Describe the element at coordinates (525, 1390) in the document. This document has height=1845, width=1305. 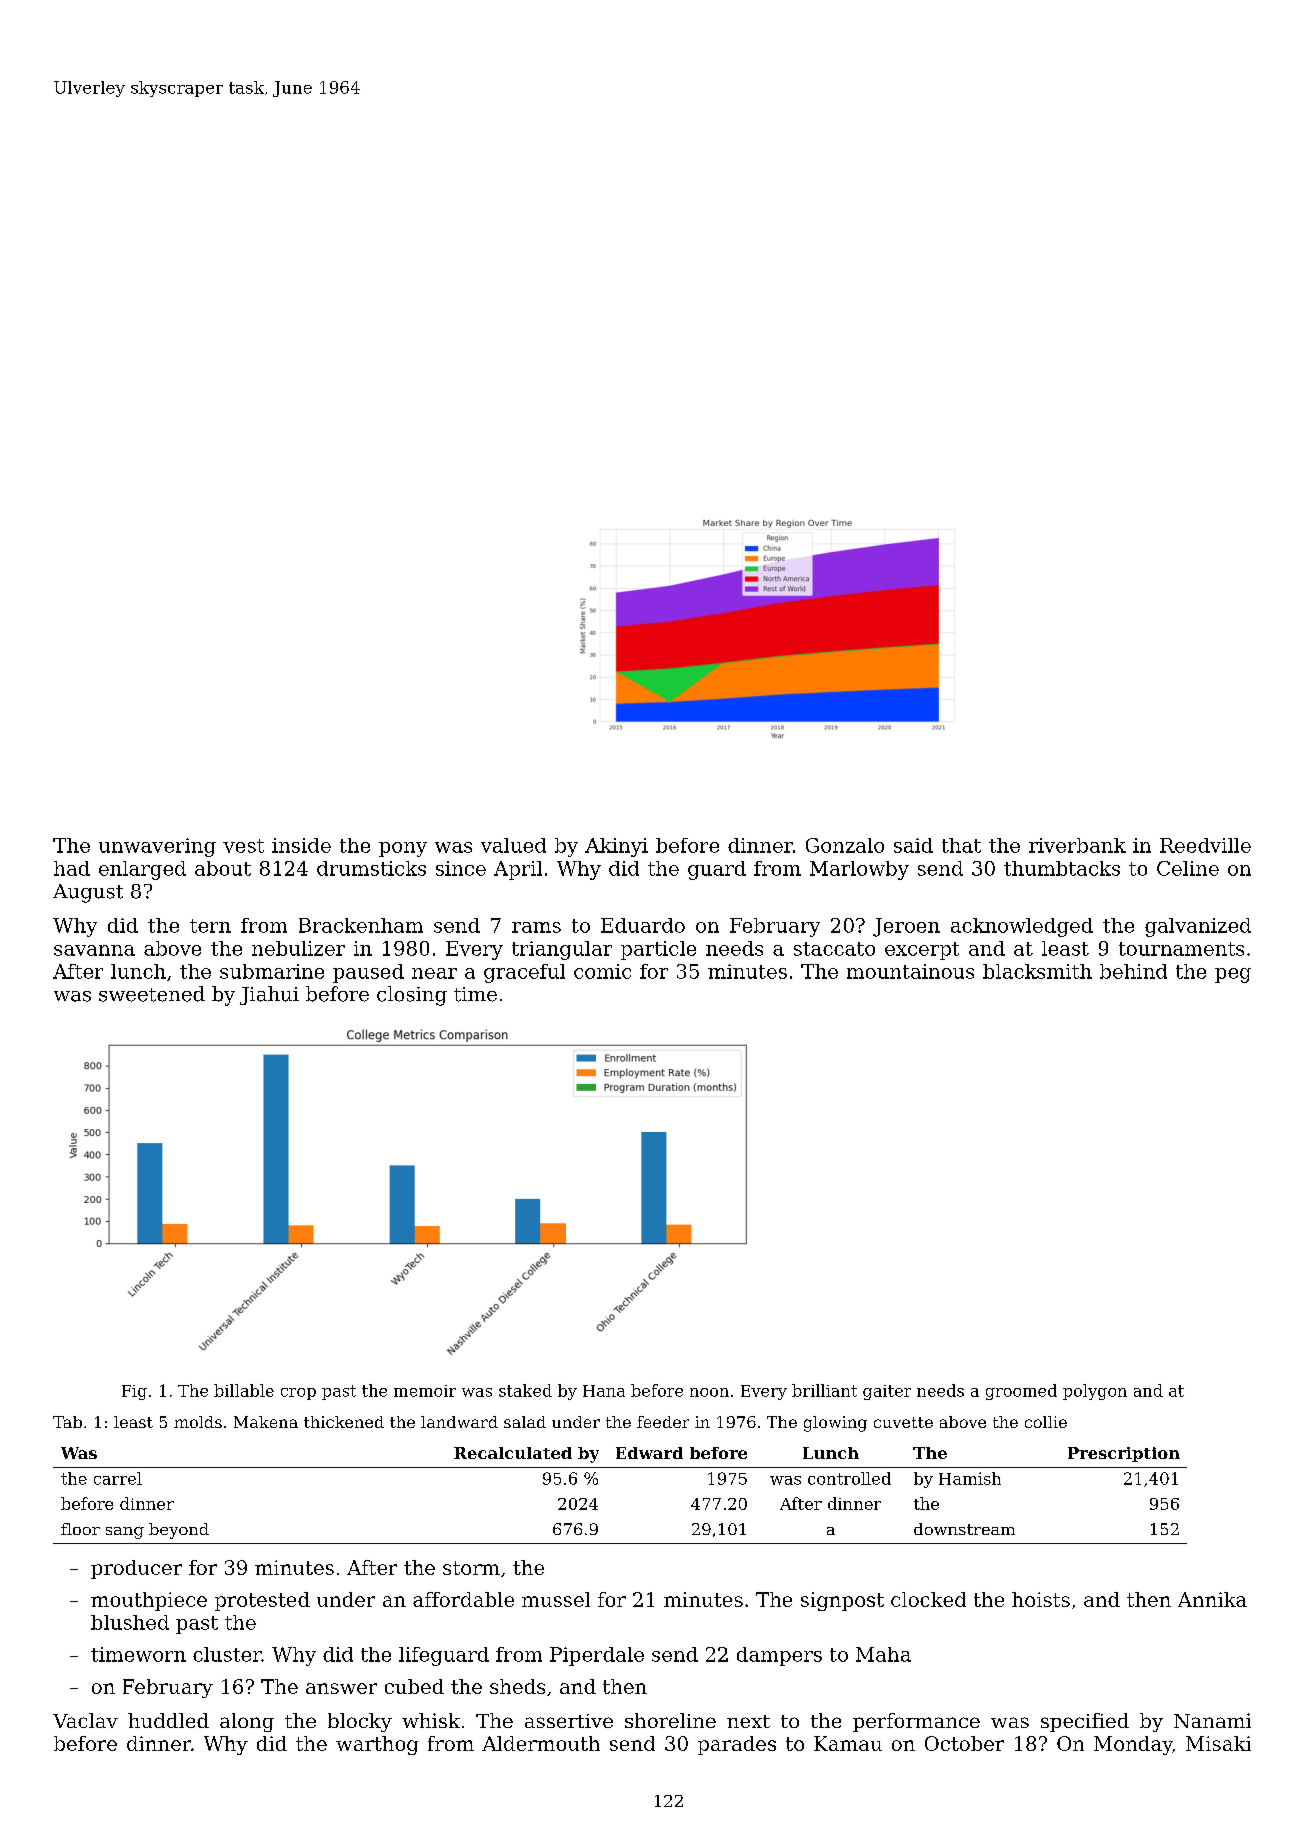
I see `staked` at that location.
